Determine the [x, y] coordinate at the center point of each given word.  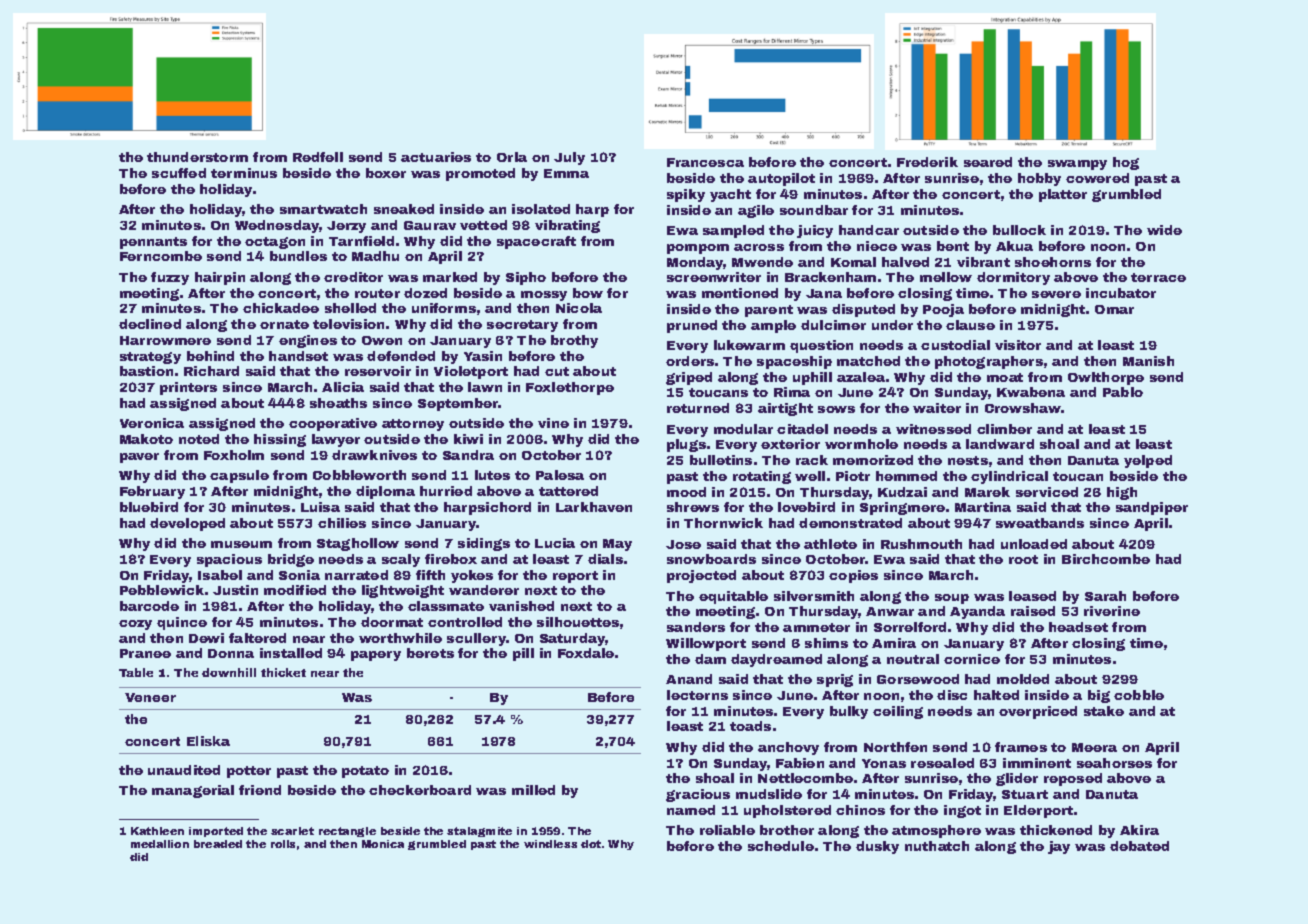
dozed [425, 293]
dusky [877, 847]
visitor [1018, 345]
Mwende [762, 262]
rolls [283, 844]
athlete [830, 544]
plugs [686, 445]
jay [1059, 847]
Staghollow [358, 544]
